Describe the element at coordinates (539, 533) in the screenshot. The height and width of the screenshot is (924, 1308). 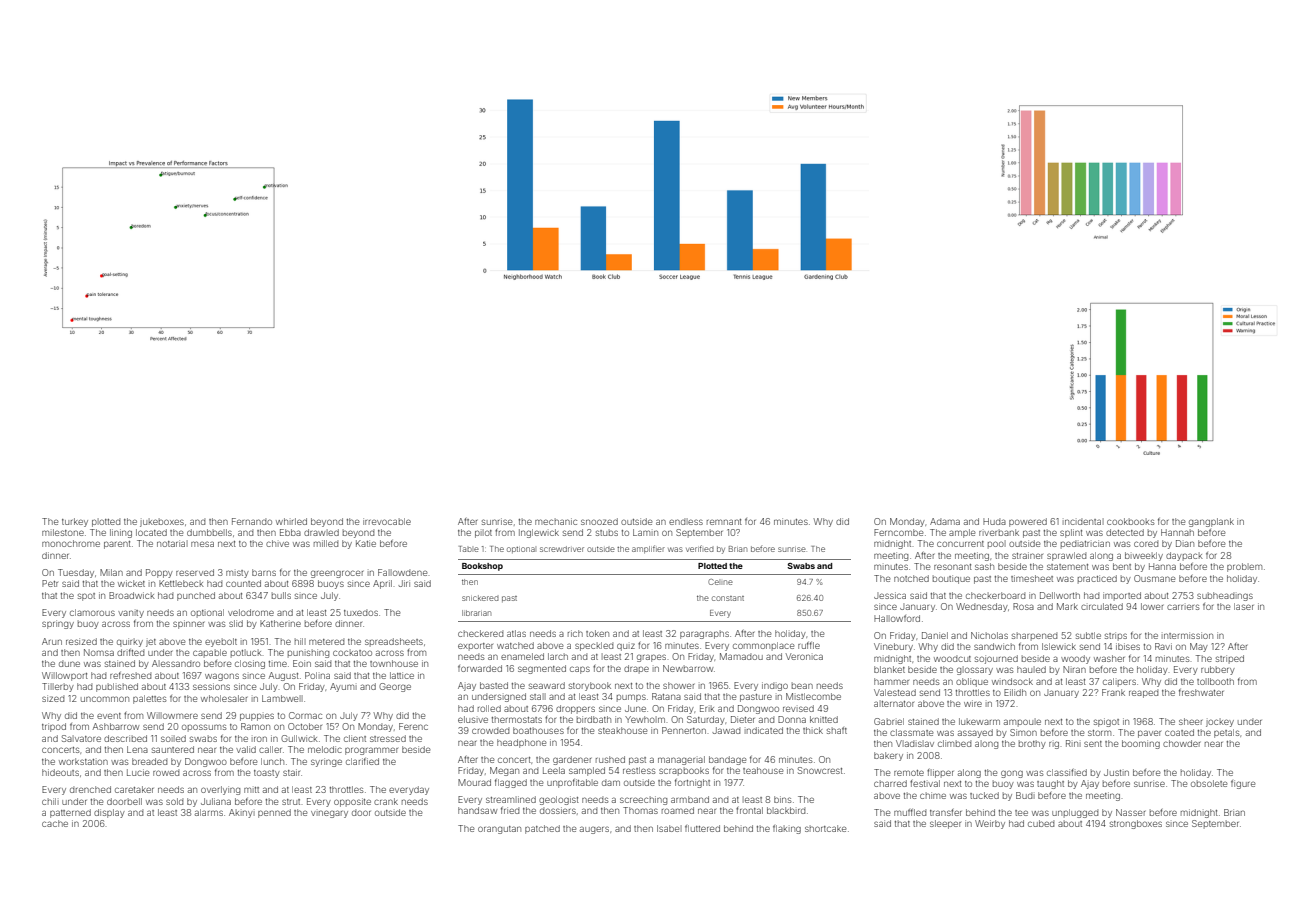
I see `Inglewick` at that location.
